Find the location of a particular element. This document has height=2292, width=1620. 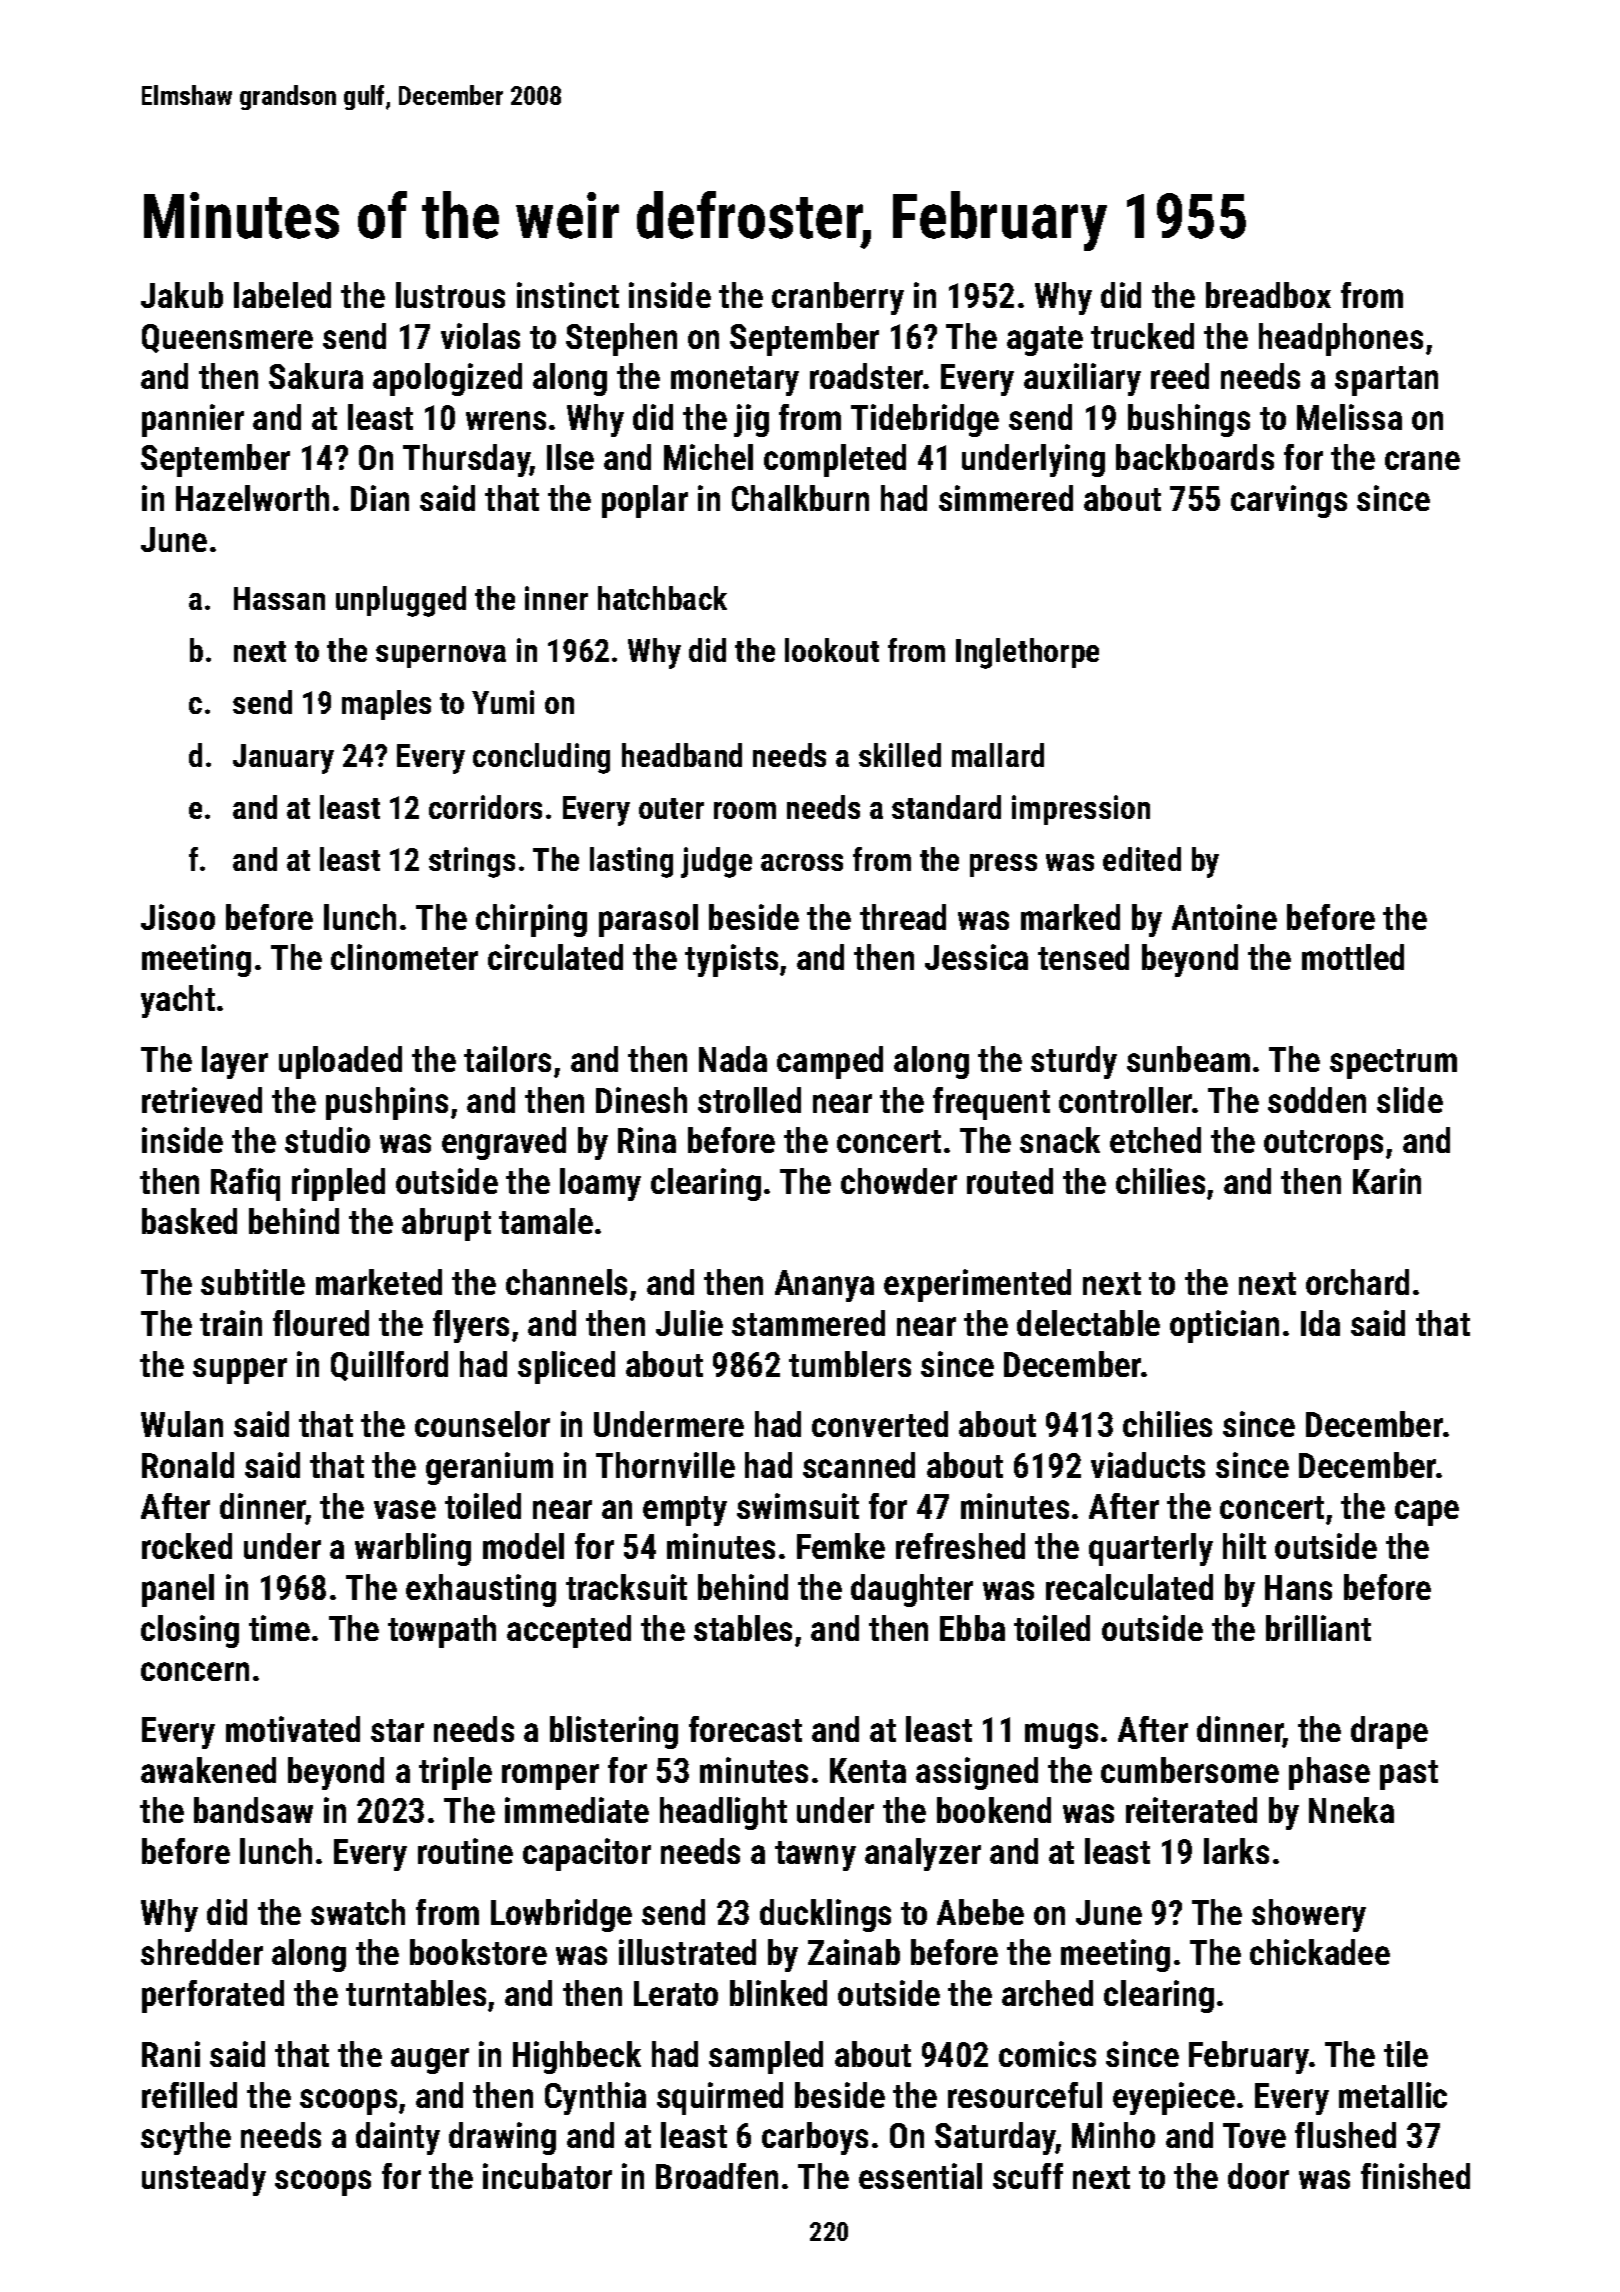

tile is located at coordinates (1406, 2054).
